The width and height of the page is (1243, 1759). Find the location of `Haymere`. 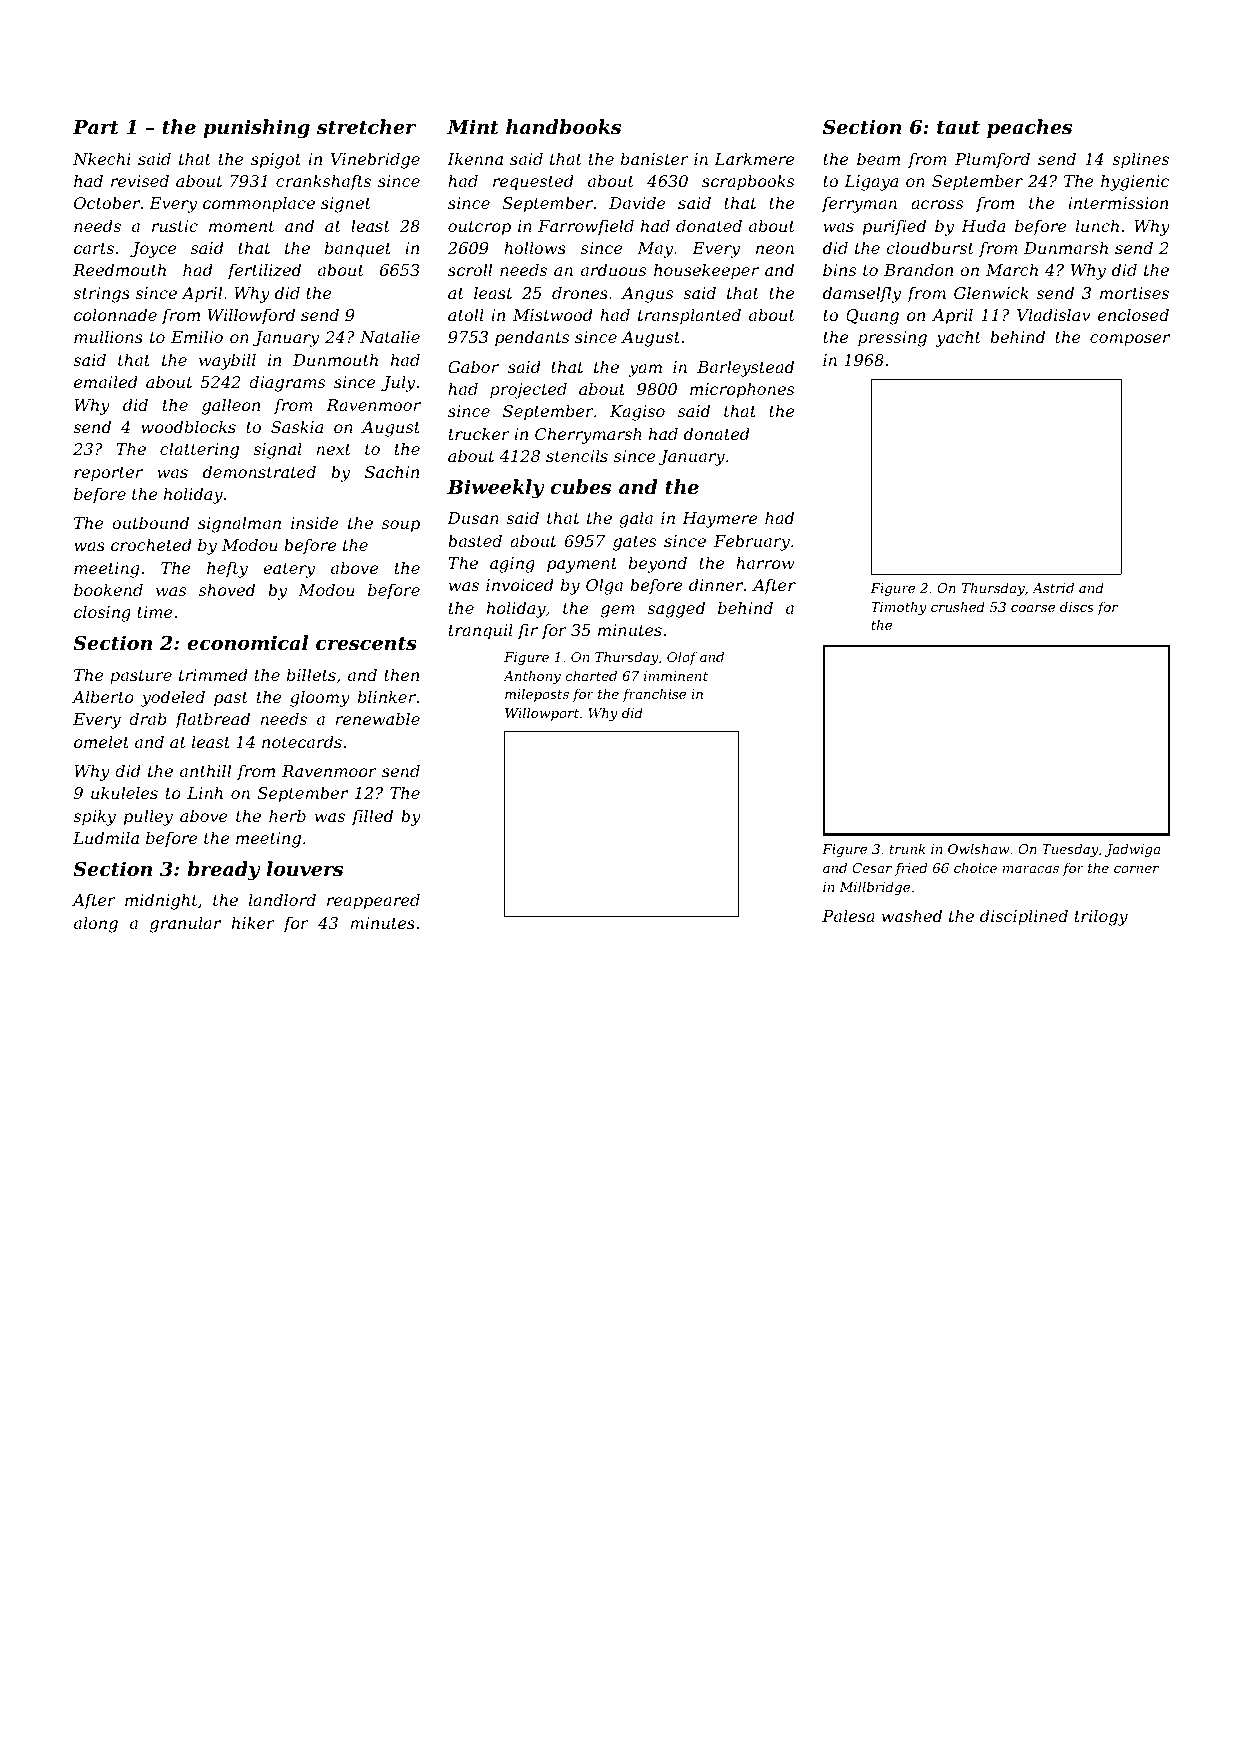

Haymere is located at coordinates (719, 520).
